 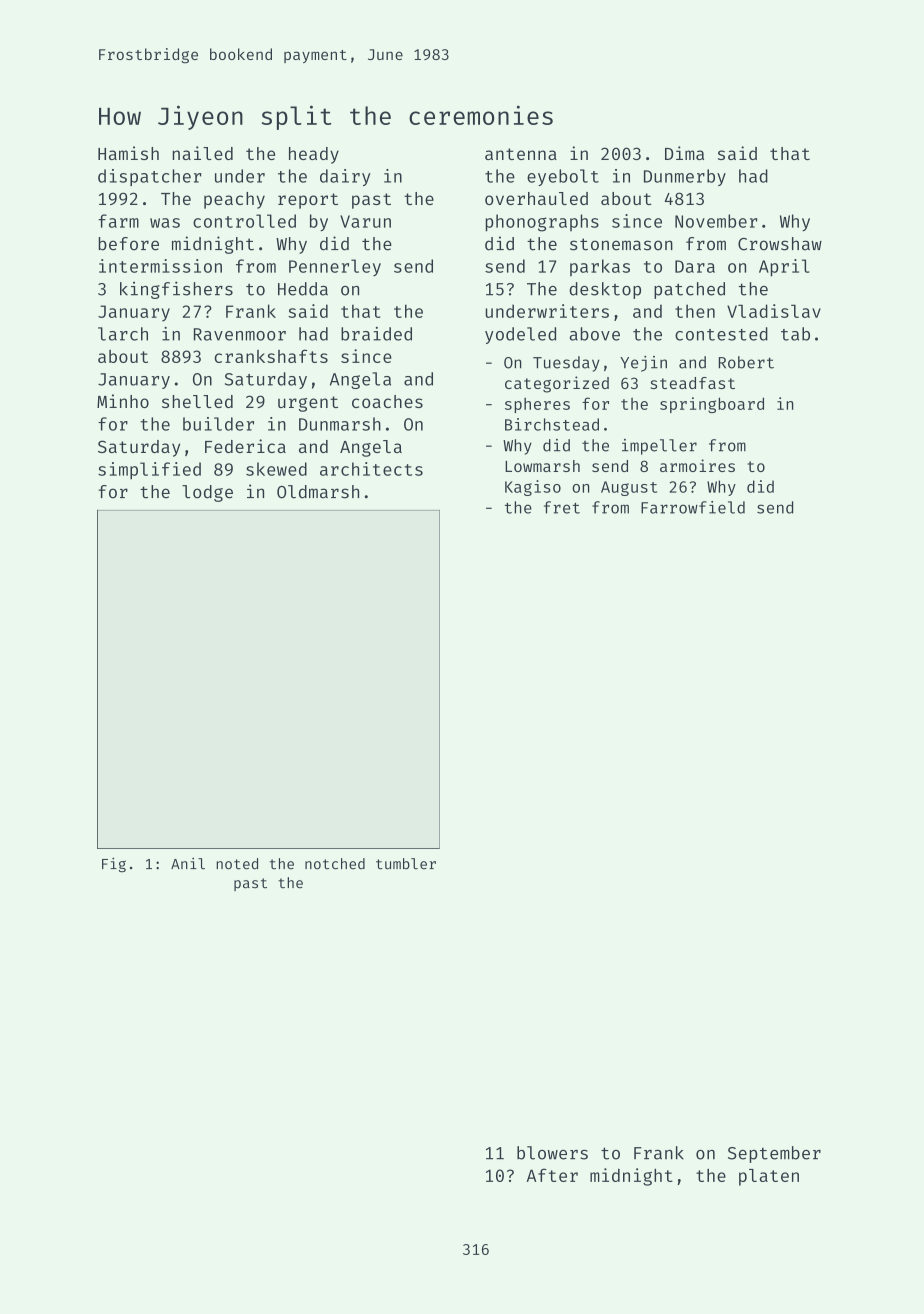 What do you see at coordinates (693, 507) in the document?
I see `Farrowfield` at bounding box center [693, 507].
